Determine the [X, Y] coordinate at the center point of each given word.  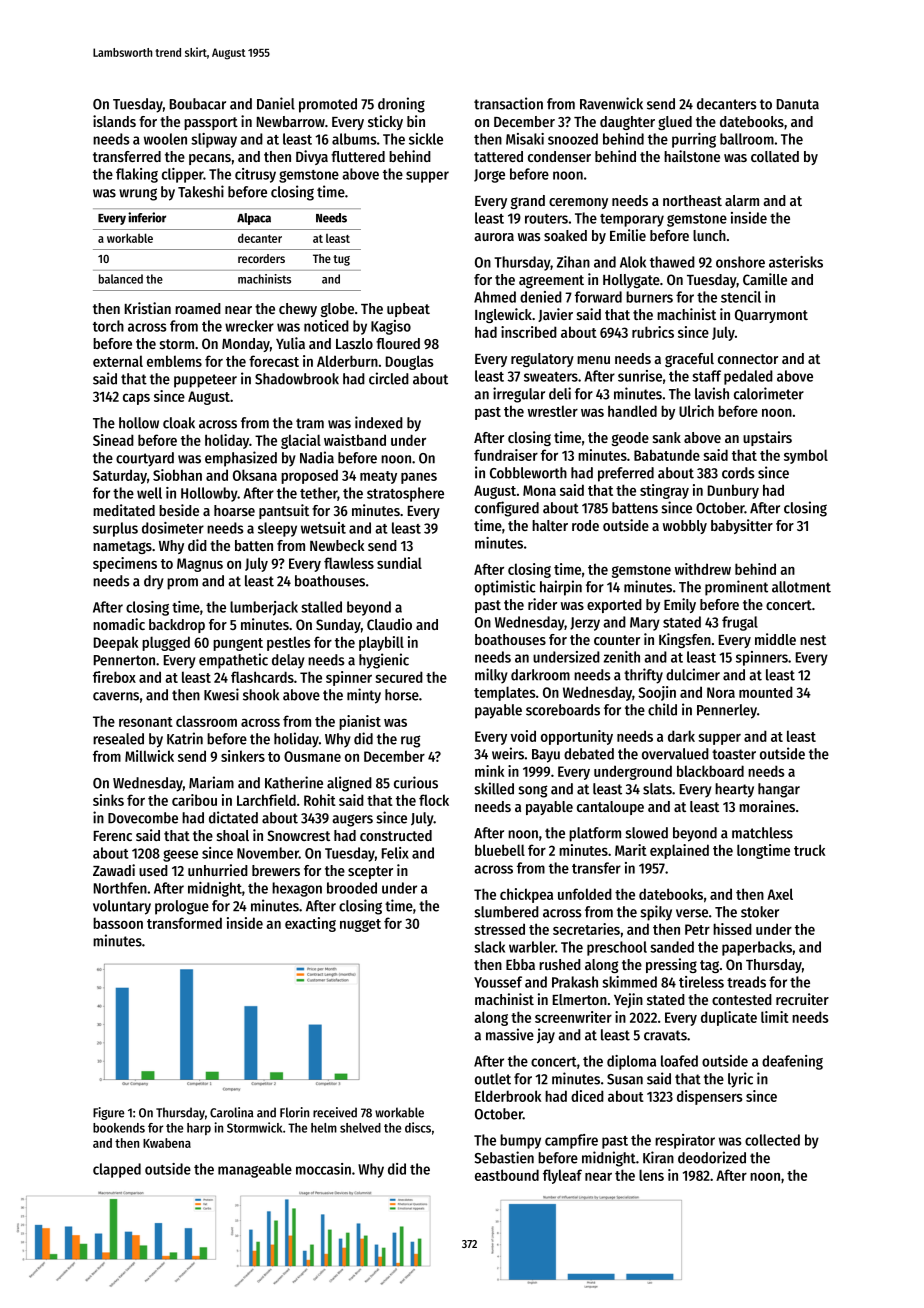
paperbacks [757, 948]
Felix [395, 853]
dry [154, 582]
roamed [198, 308]
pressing [671, 965]
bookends [119, 1128]
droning [401, 105]
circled [389, 378]
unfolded [585, 894]
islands [114, 121]
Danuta [798, 104]
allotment [801, 587]
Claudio [389, 624]
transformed [184, 923]
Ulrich [696, 411]
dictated [233, 817]
